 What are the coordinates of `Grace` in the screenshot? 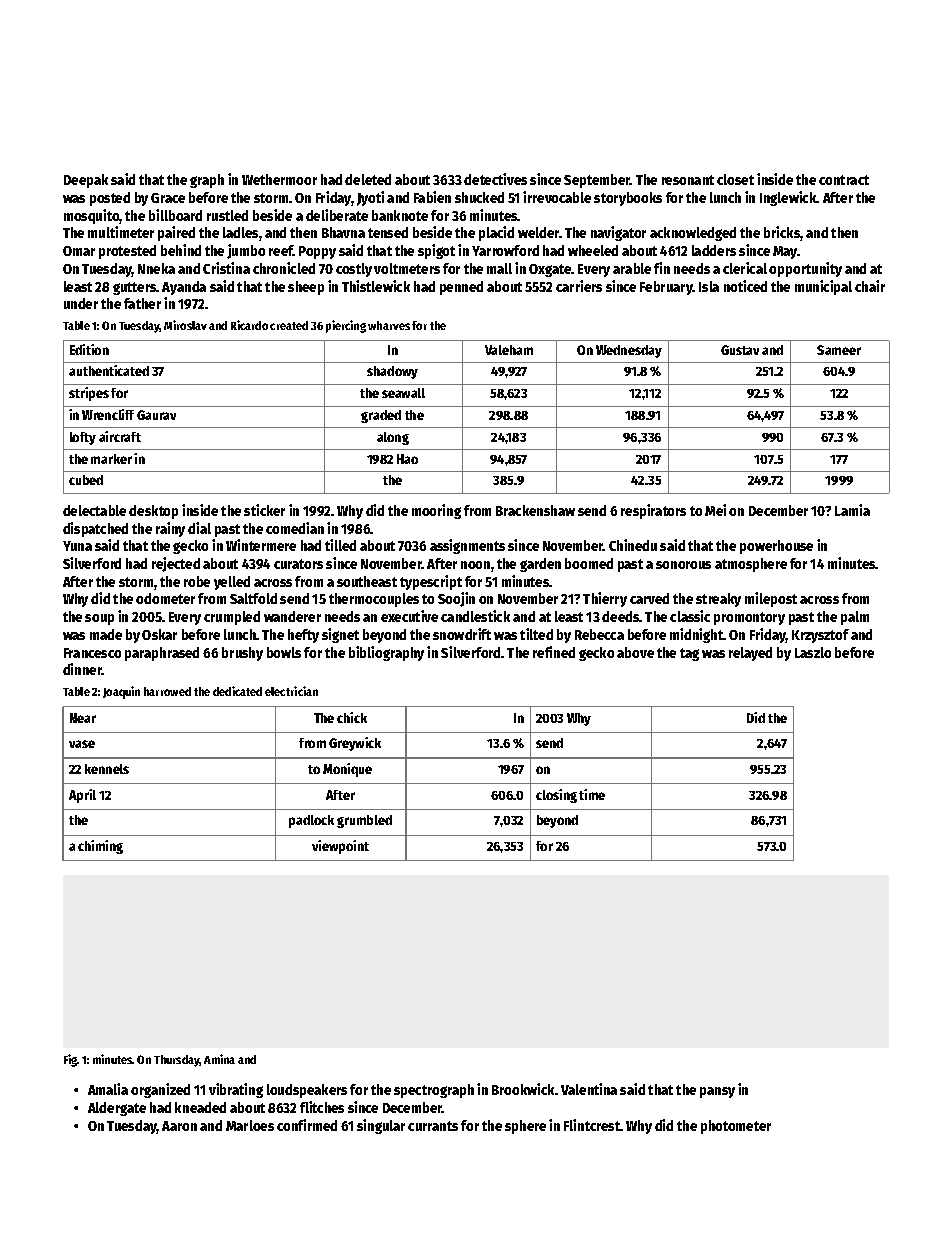 It's located at (168, 198).
